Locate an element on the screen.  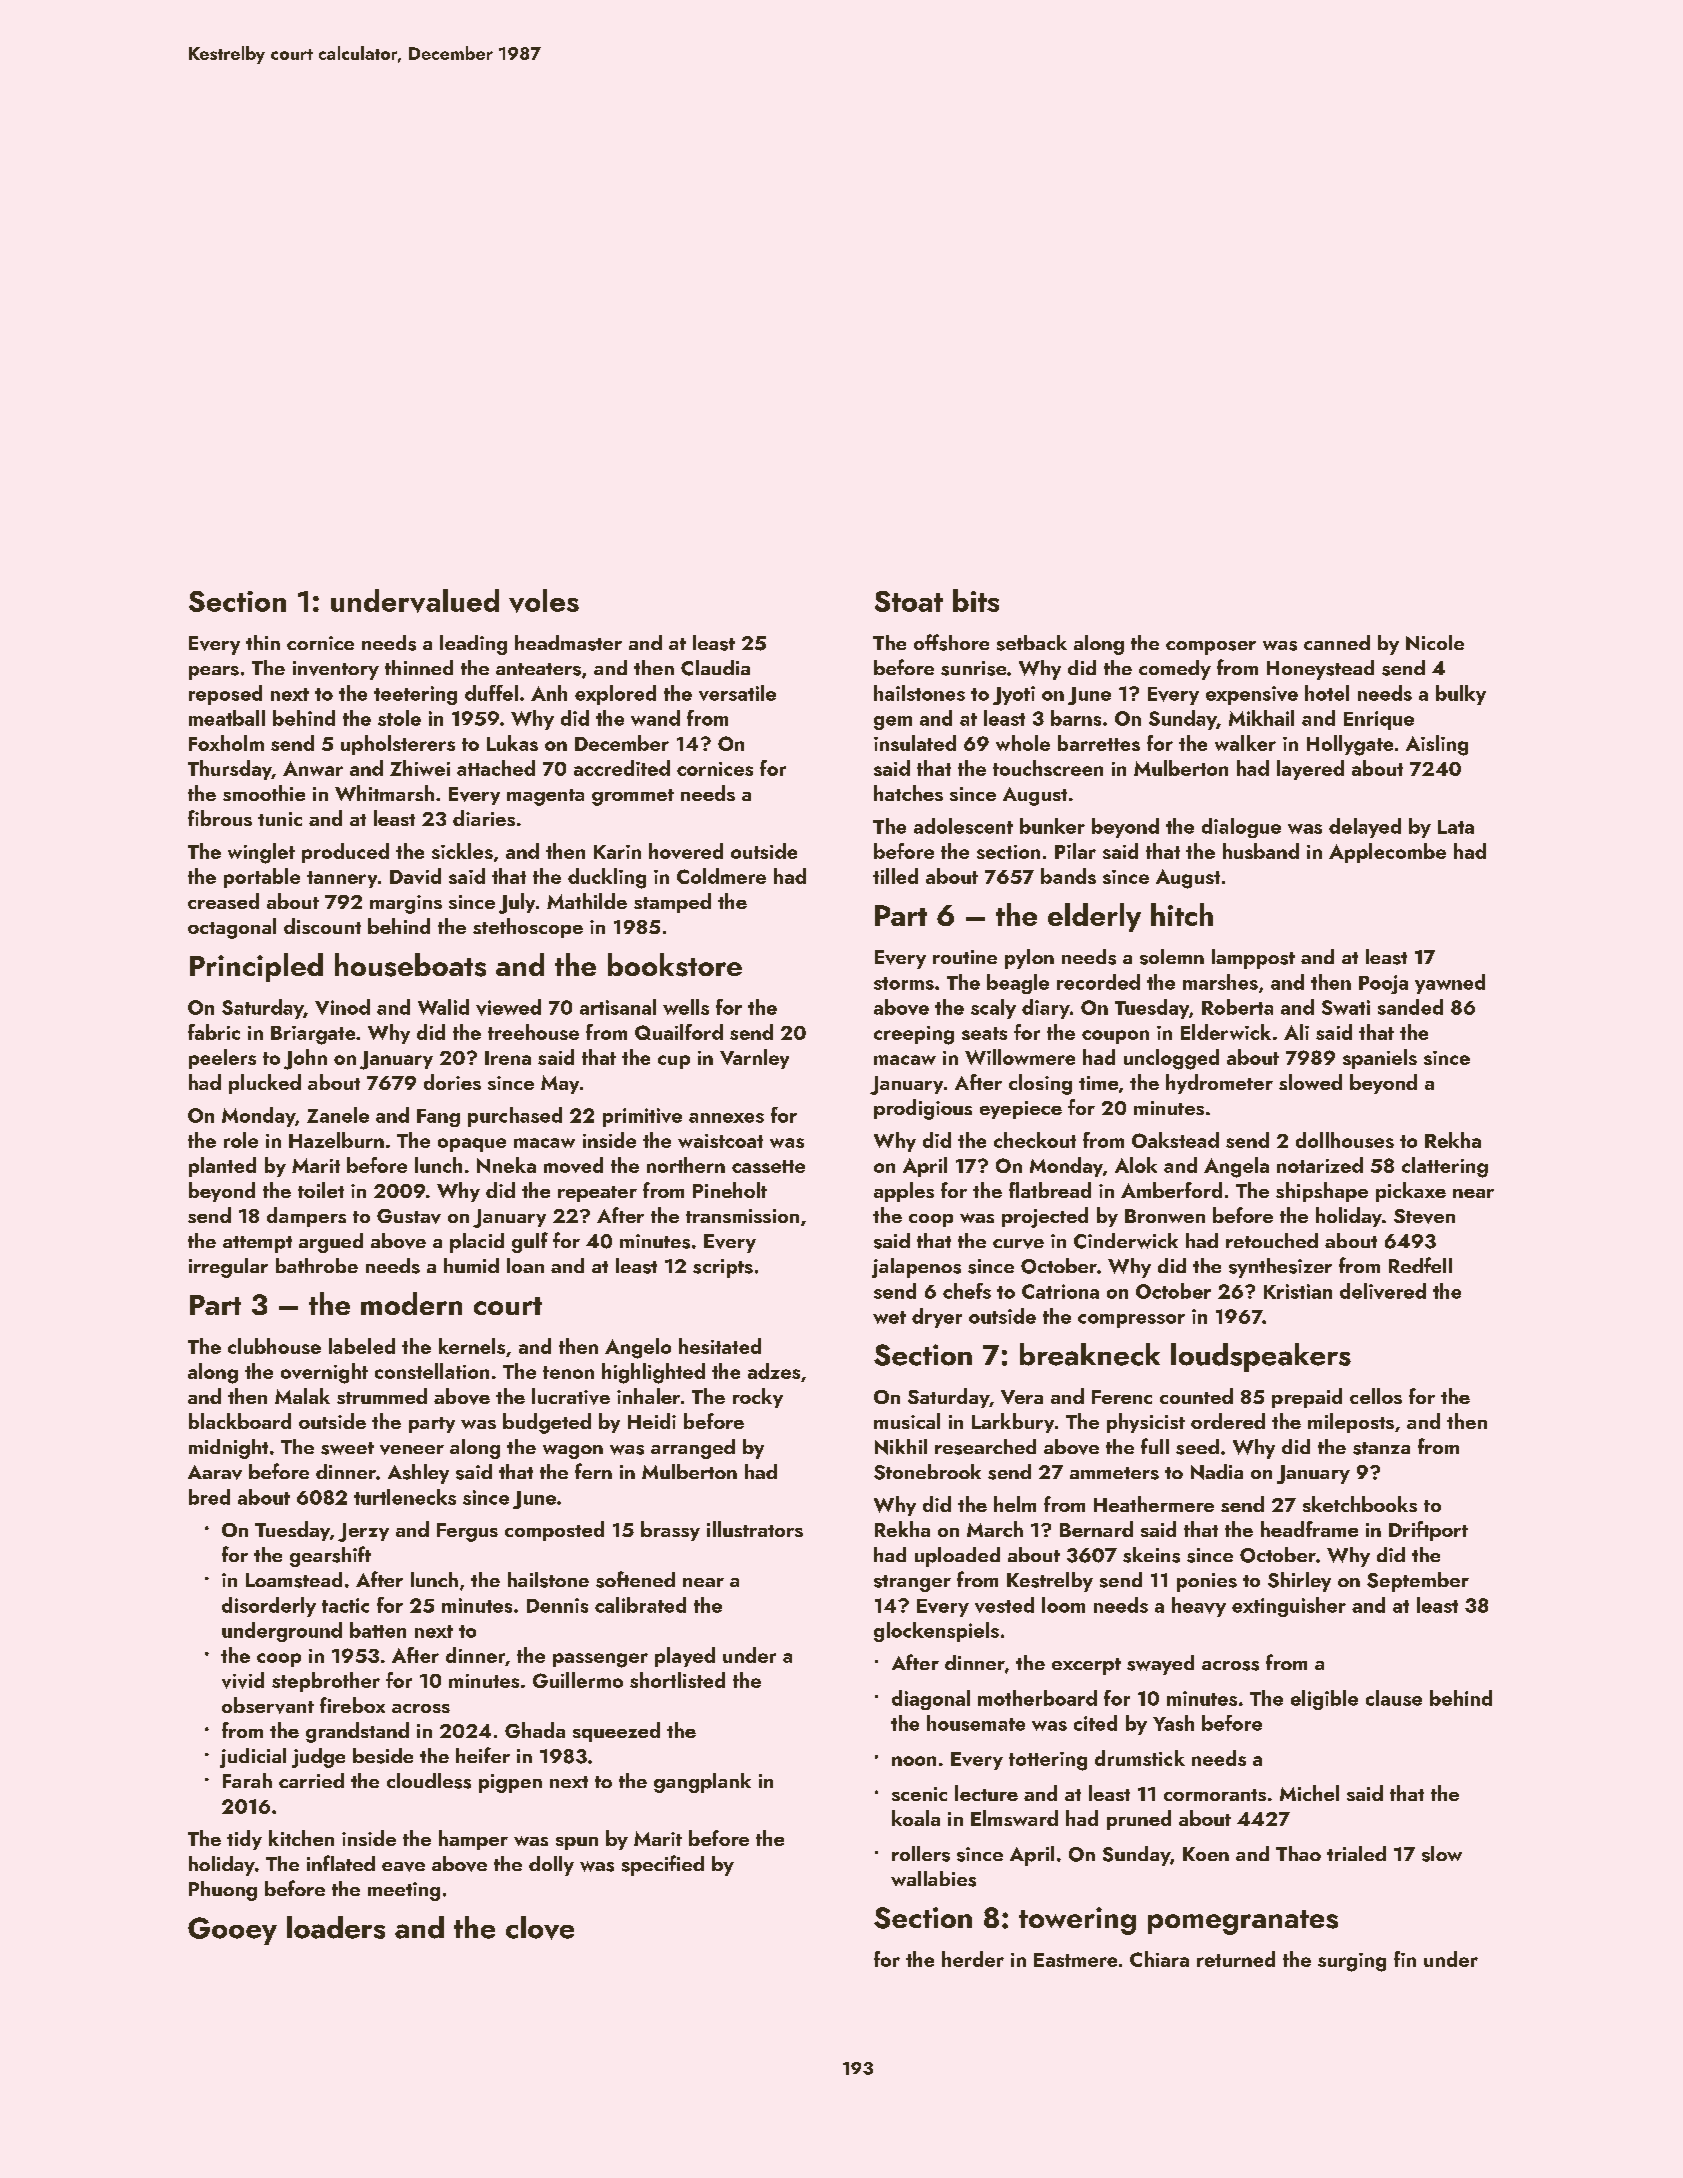
layered is located at coordinates (1310, 770).
